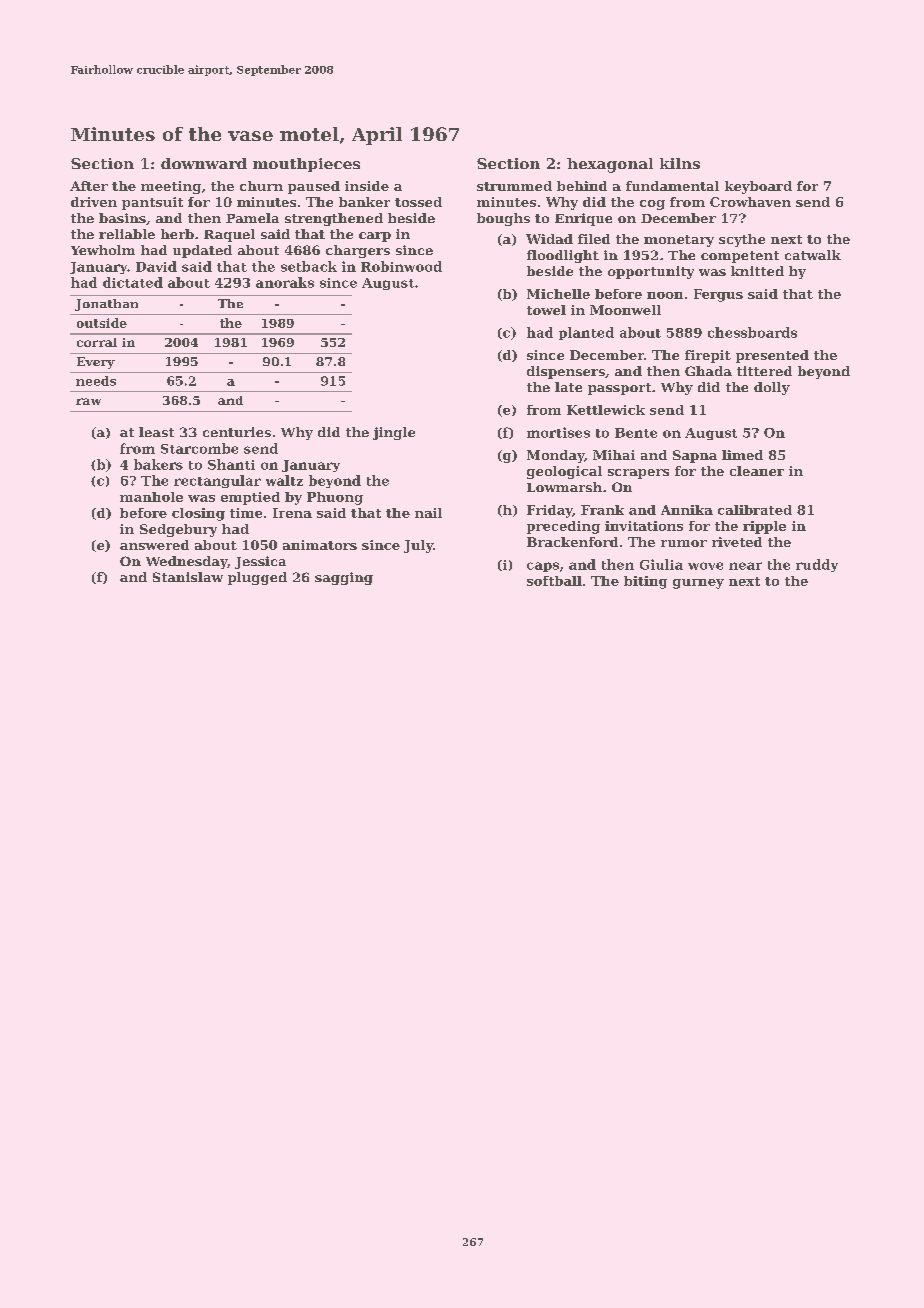  Describe the element at coordinates (237, 432) in the screenshot. I see `centuries` at that location.
